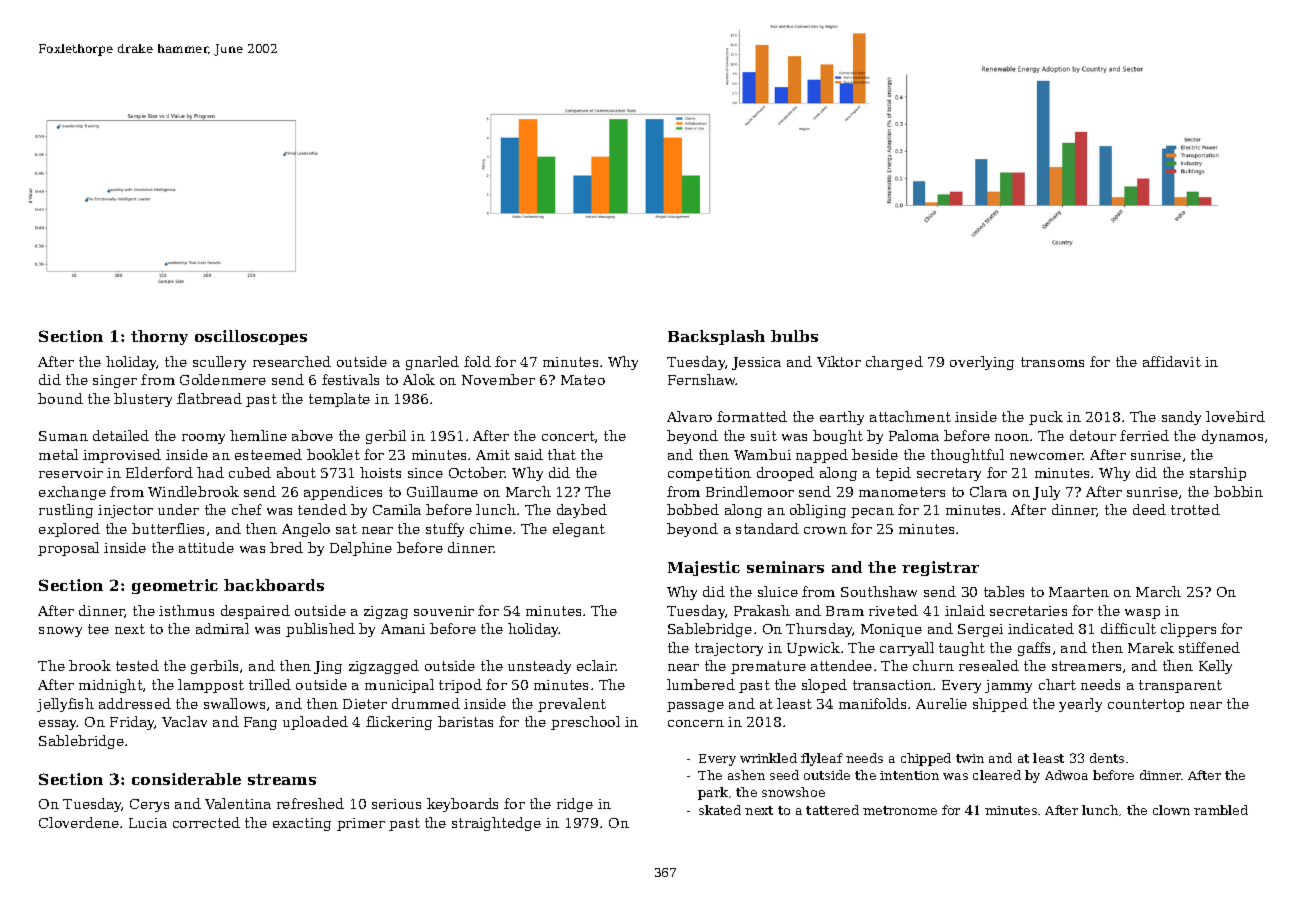 This page has width=1308, height=924. What do you see at coordinates (785, 567) in the page?
I see `seminars` at bounding box center [785, 567].
